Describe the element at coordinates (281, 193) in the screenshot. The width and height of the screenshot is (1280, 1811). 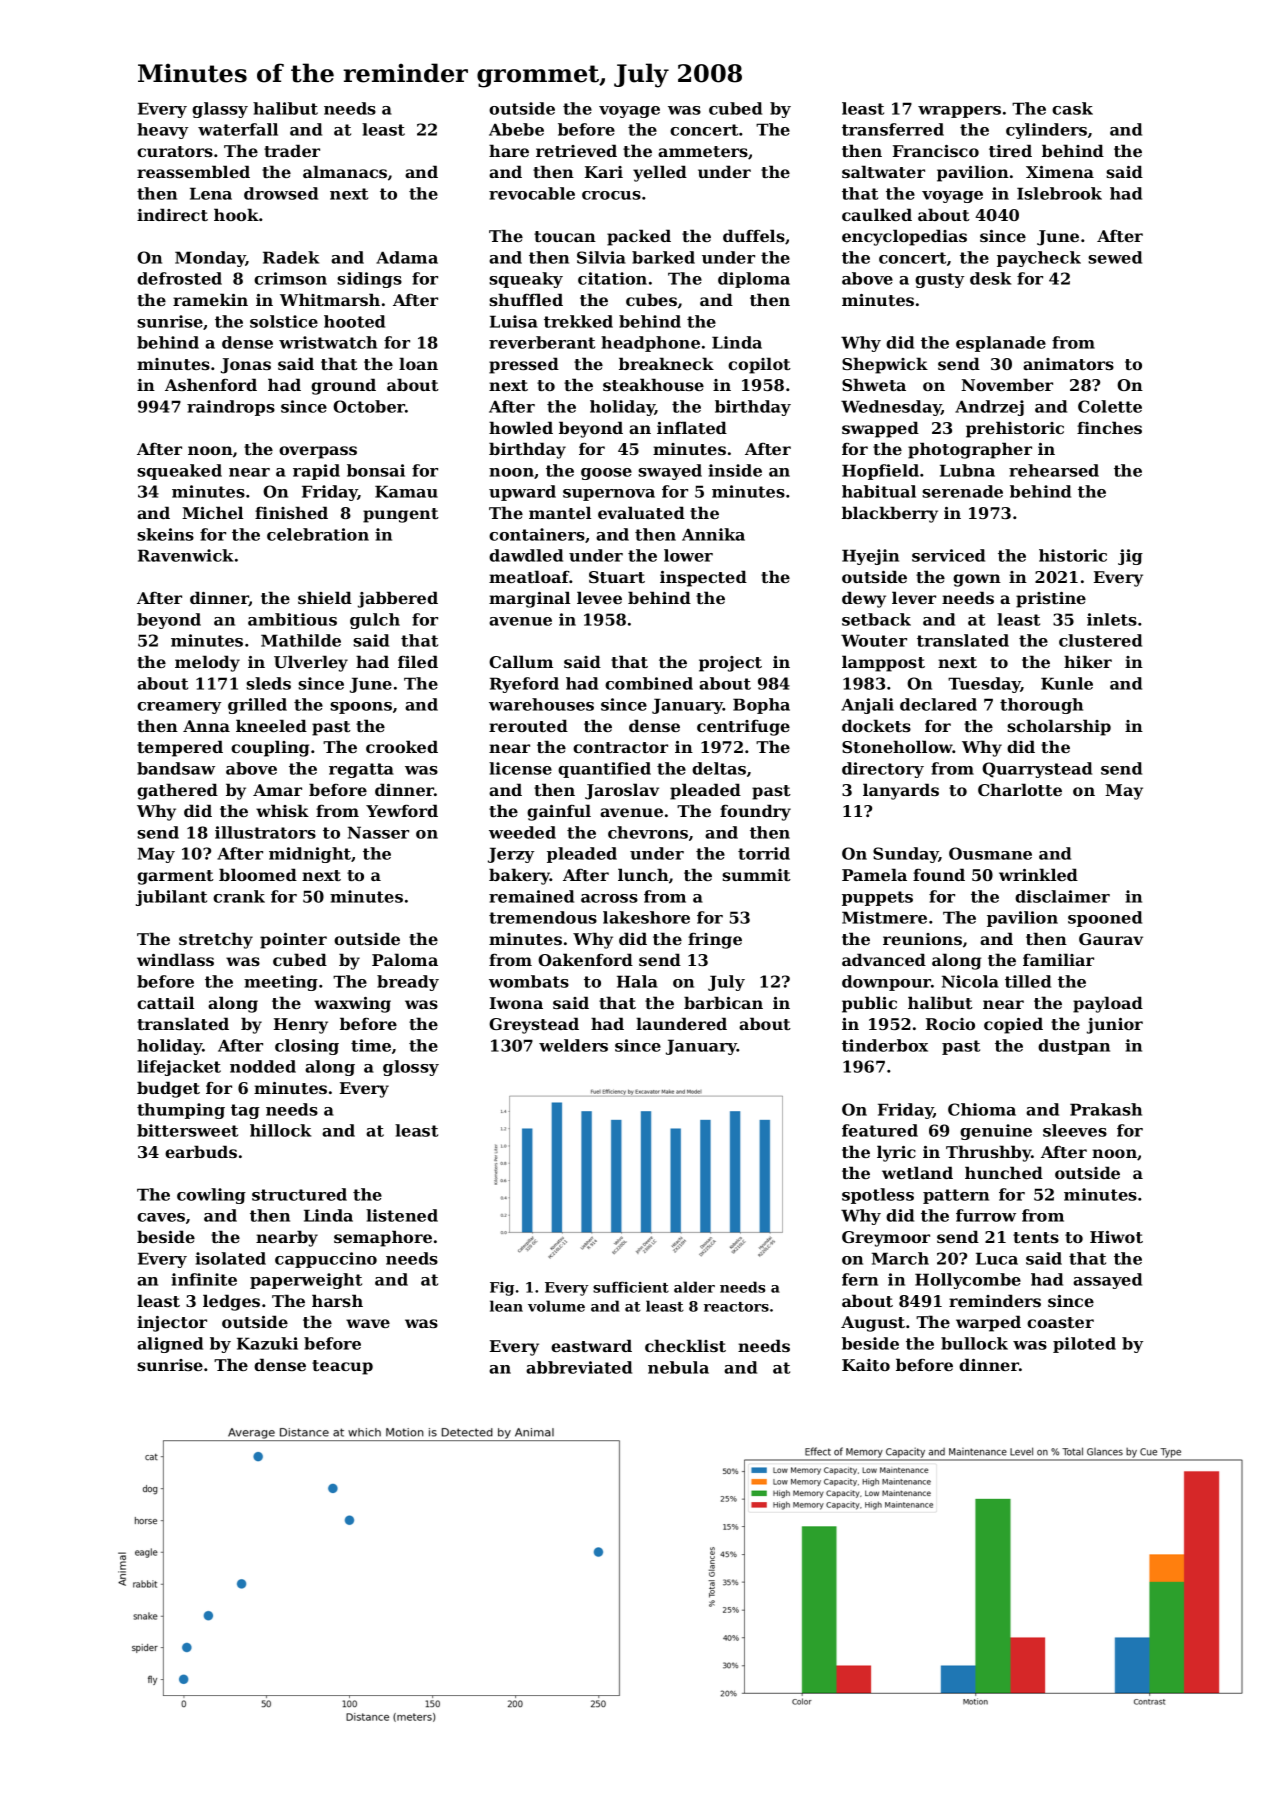
I see `drowsed` at that location.
